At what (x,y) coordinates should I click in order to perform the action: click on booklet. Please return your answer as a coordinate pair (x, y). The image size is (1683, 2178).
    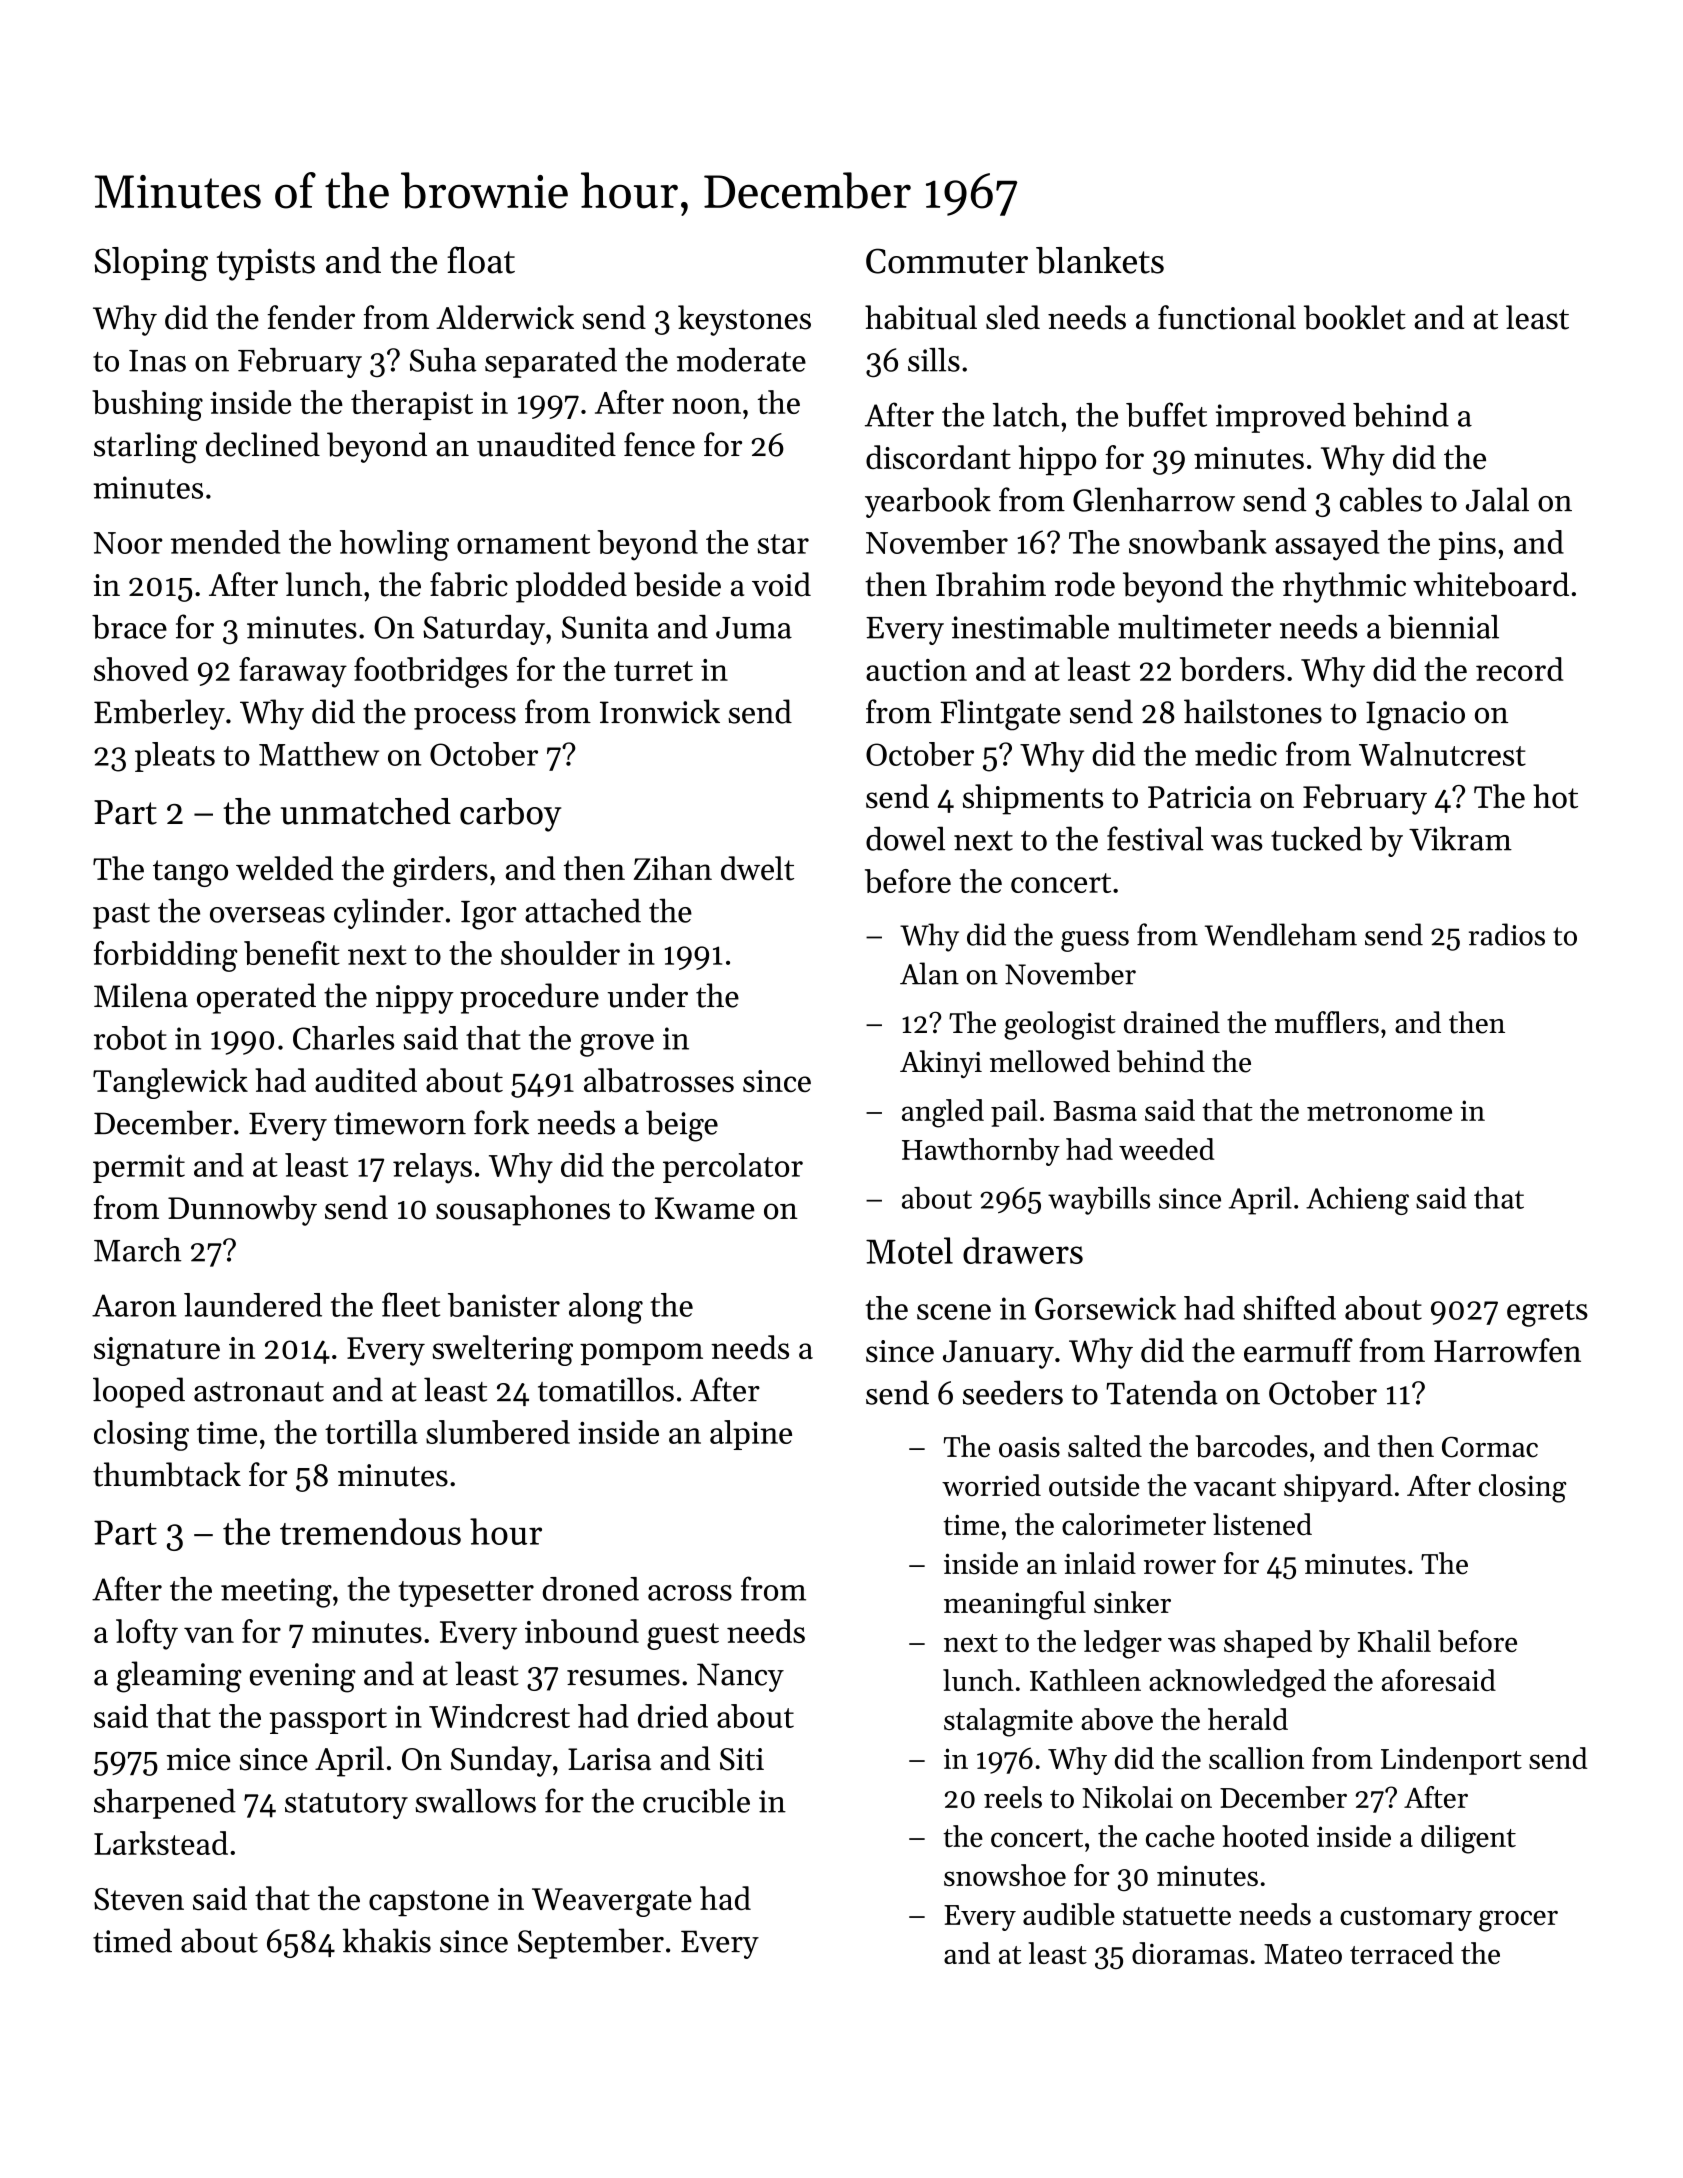
    Looking at the image, I should click on (1355, 317).
